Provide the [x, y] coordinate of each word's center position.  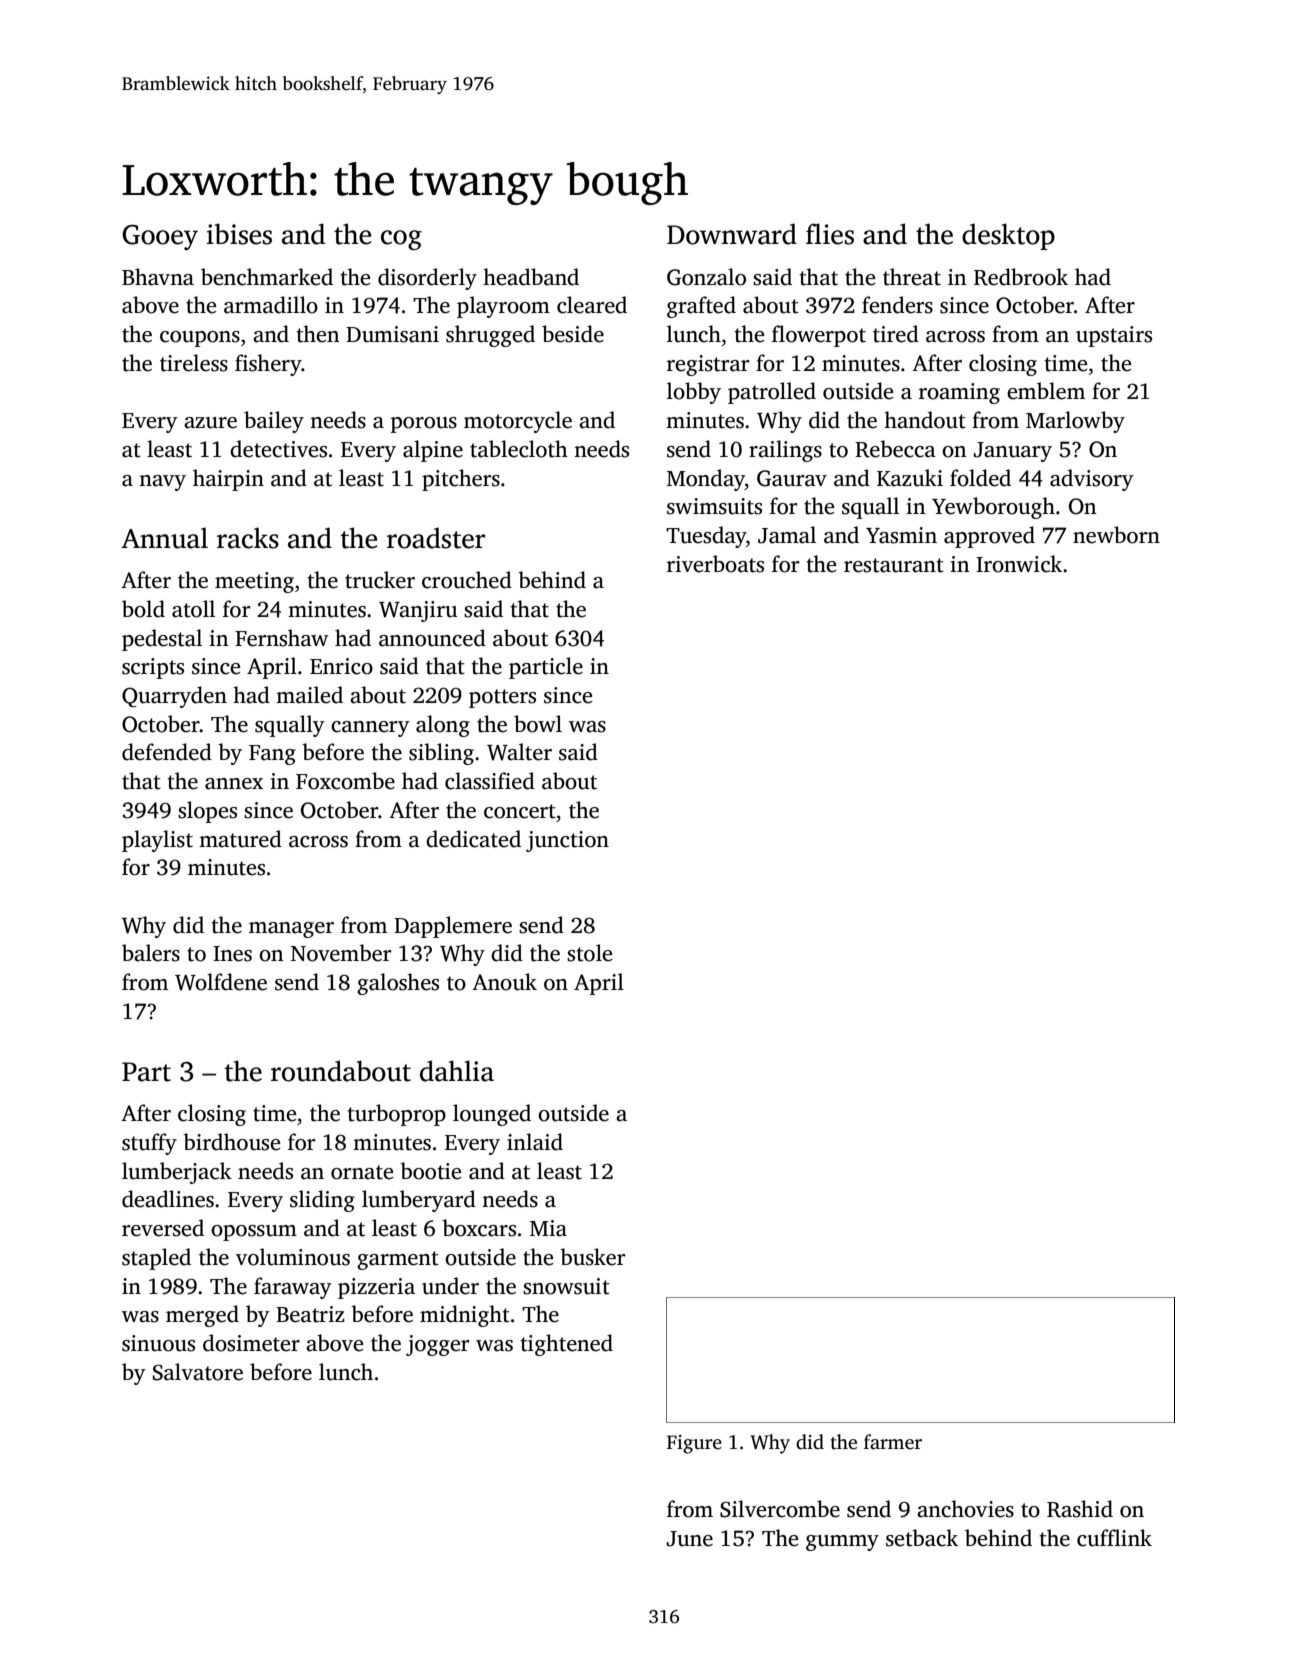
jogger [437, 1345]
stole [589, 953]
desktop [1008, 236]
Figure [694, 1444]
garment [398, 1260]
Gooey [160, 237]
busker [592, 1257]
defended [167, 752]
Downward [732, 234]
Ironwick [1019, 564]
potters [502, 698]
